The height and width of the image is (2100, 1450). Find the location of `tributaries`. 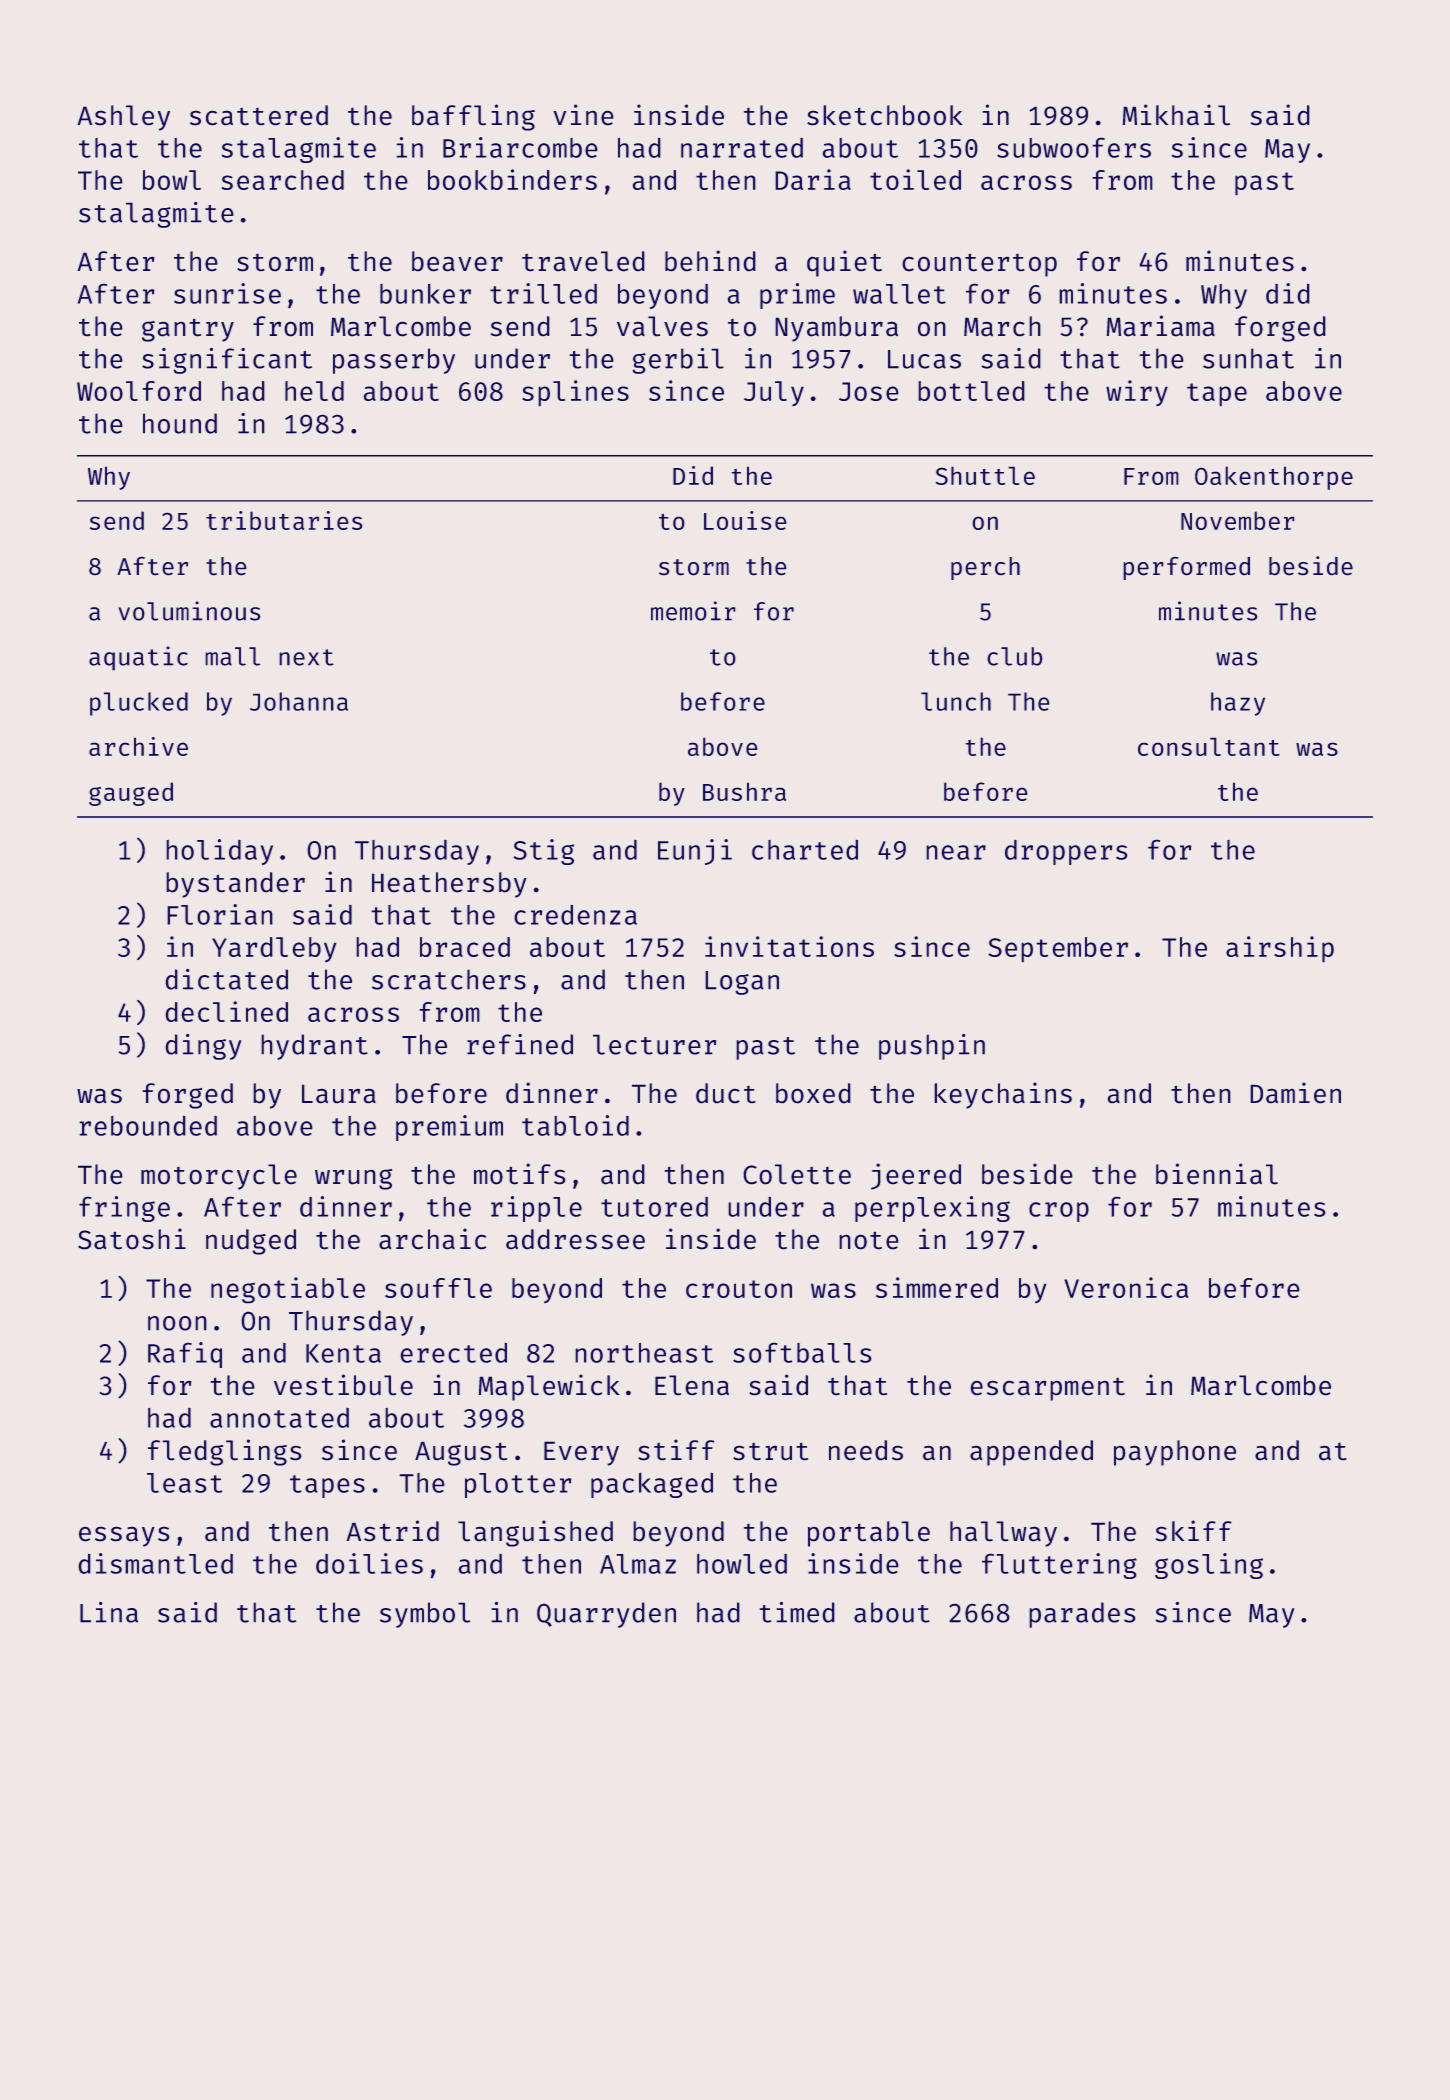

tributaries is located at coordinates (284, 520).
